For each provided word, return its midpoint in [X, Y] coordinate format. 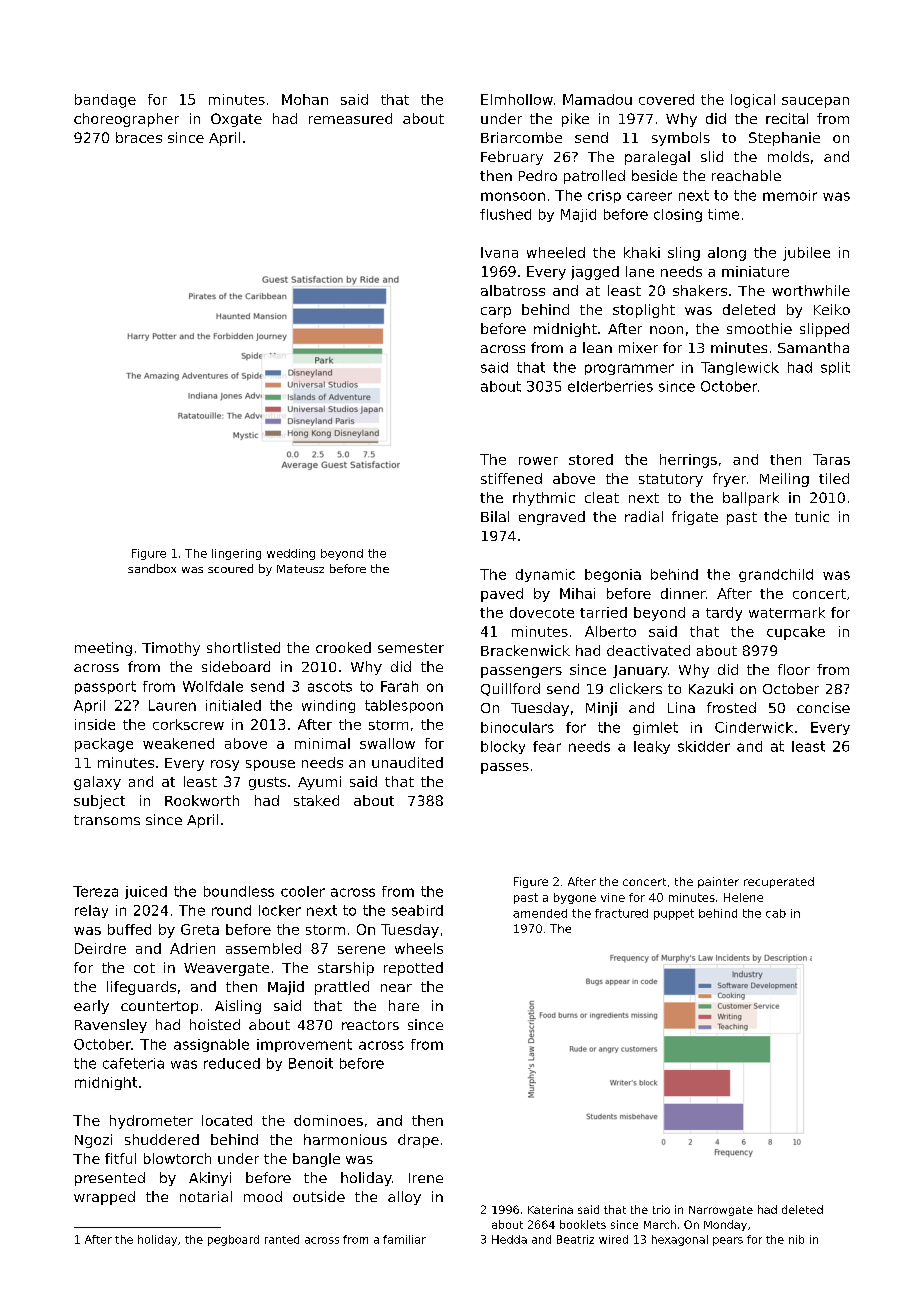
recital [787, 118]
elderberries [610, 386]
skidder [704, 746]
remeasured [350, 118]
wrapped [104, 1198]
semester [411, 648]
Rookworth [202, 800]
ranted [282, 1239]
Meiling [784, 480]
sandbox [152, 568]
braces [139, 137]
